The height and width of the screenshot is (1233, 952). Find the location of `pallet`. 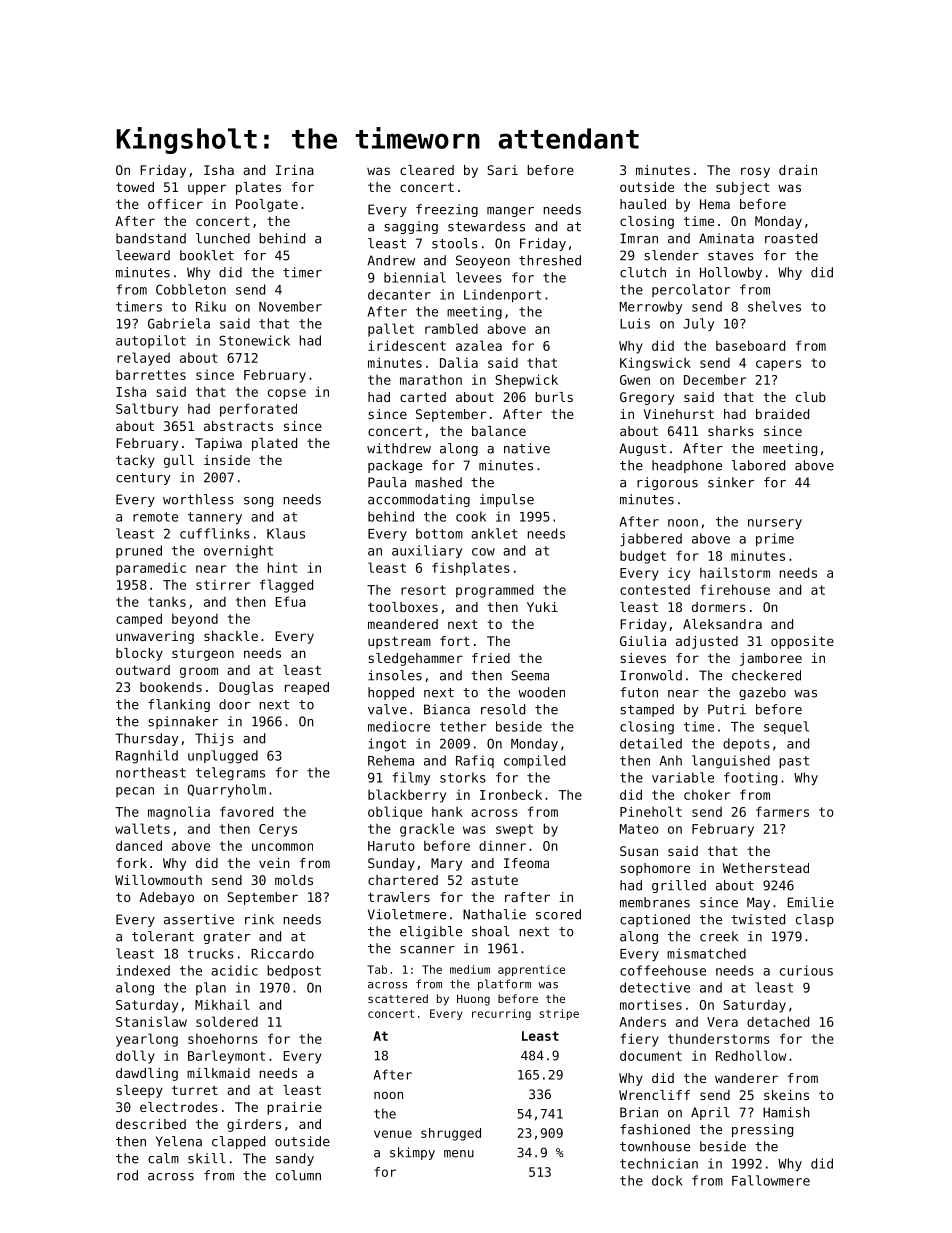

pallet is located at coordinates (391, 330).
